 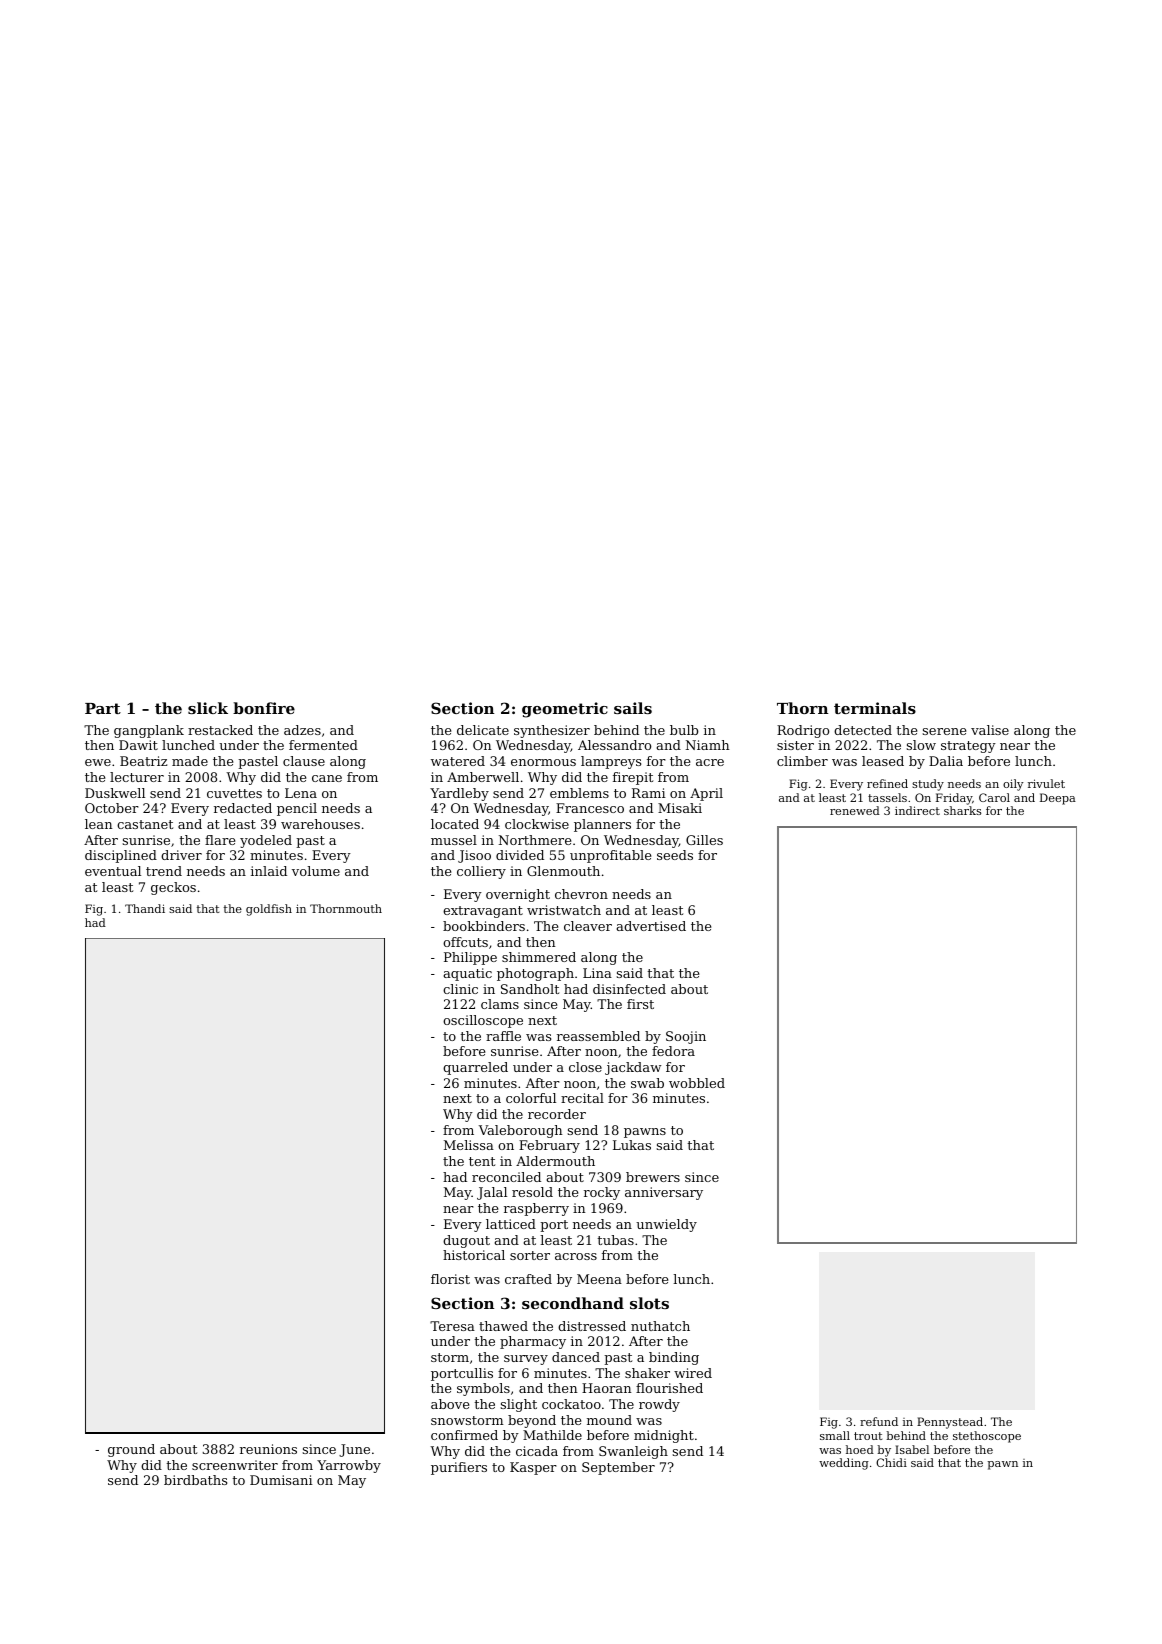 I want to click on Dumisani, so click(x=281, y=1480).
